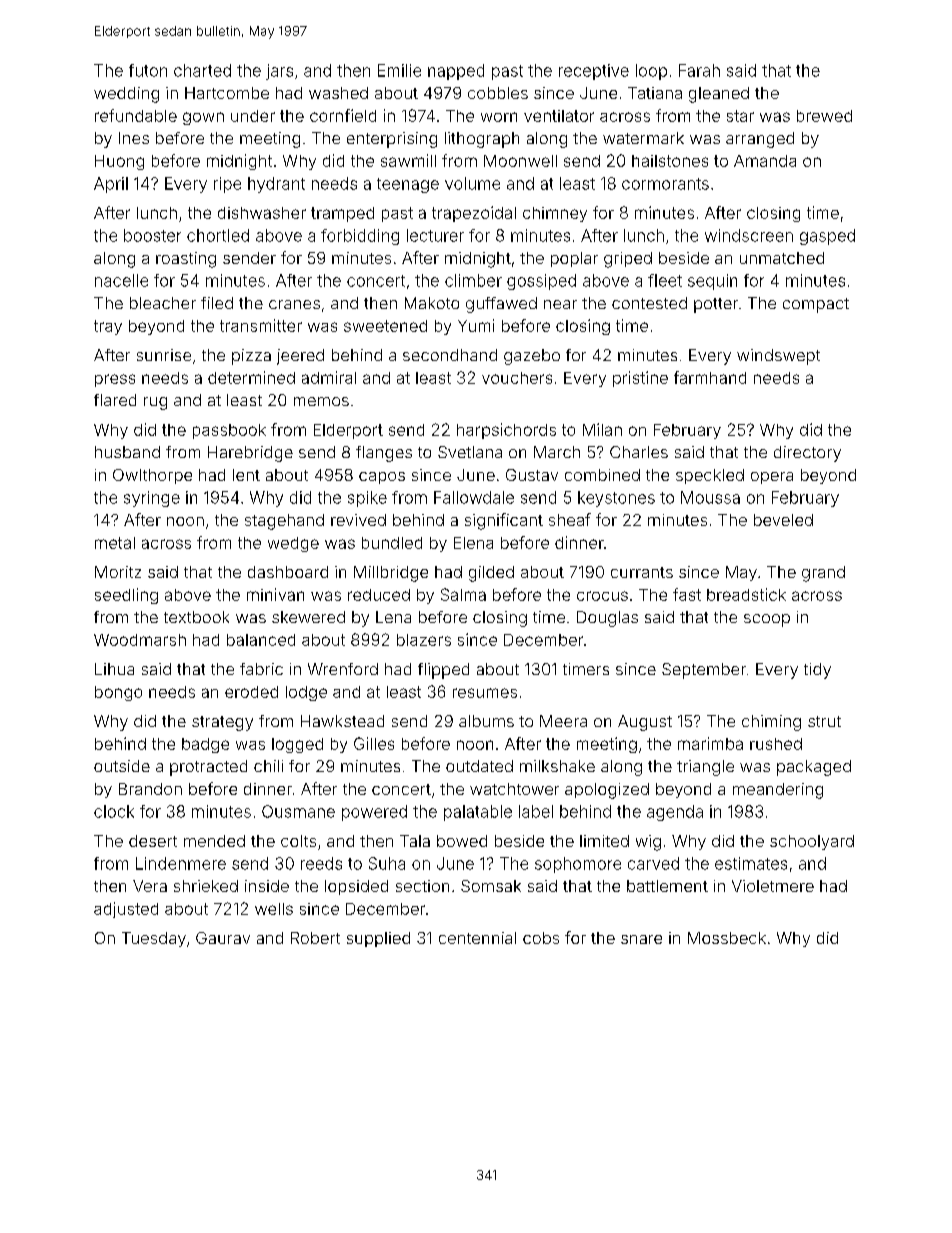  I want to click on schoolyard, so click(812, 842).
